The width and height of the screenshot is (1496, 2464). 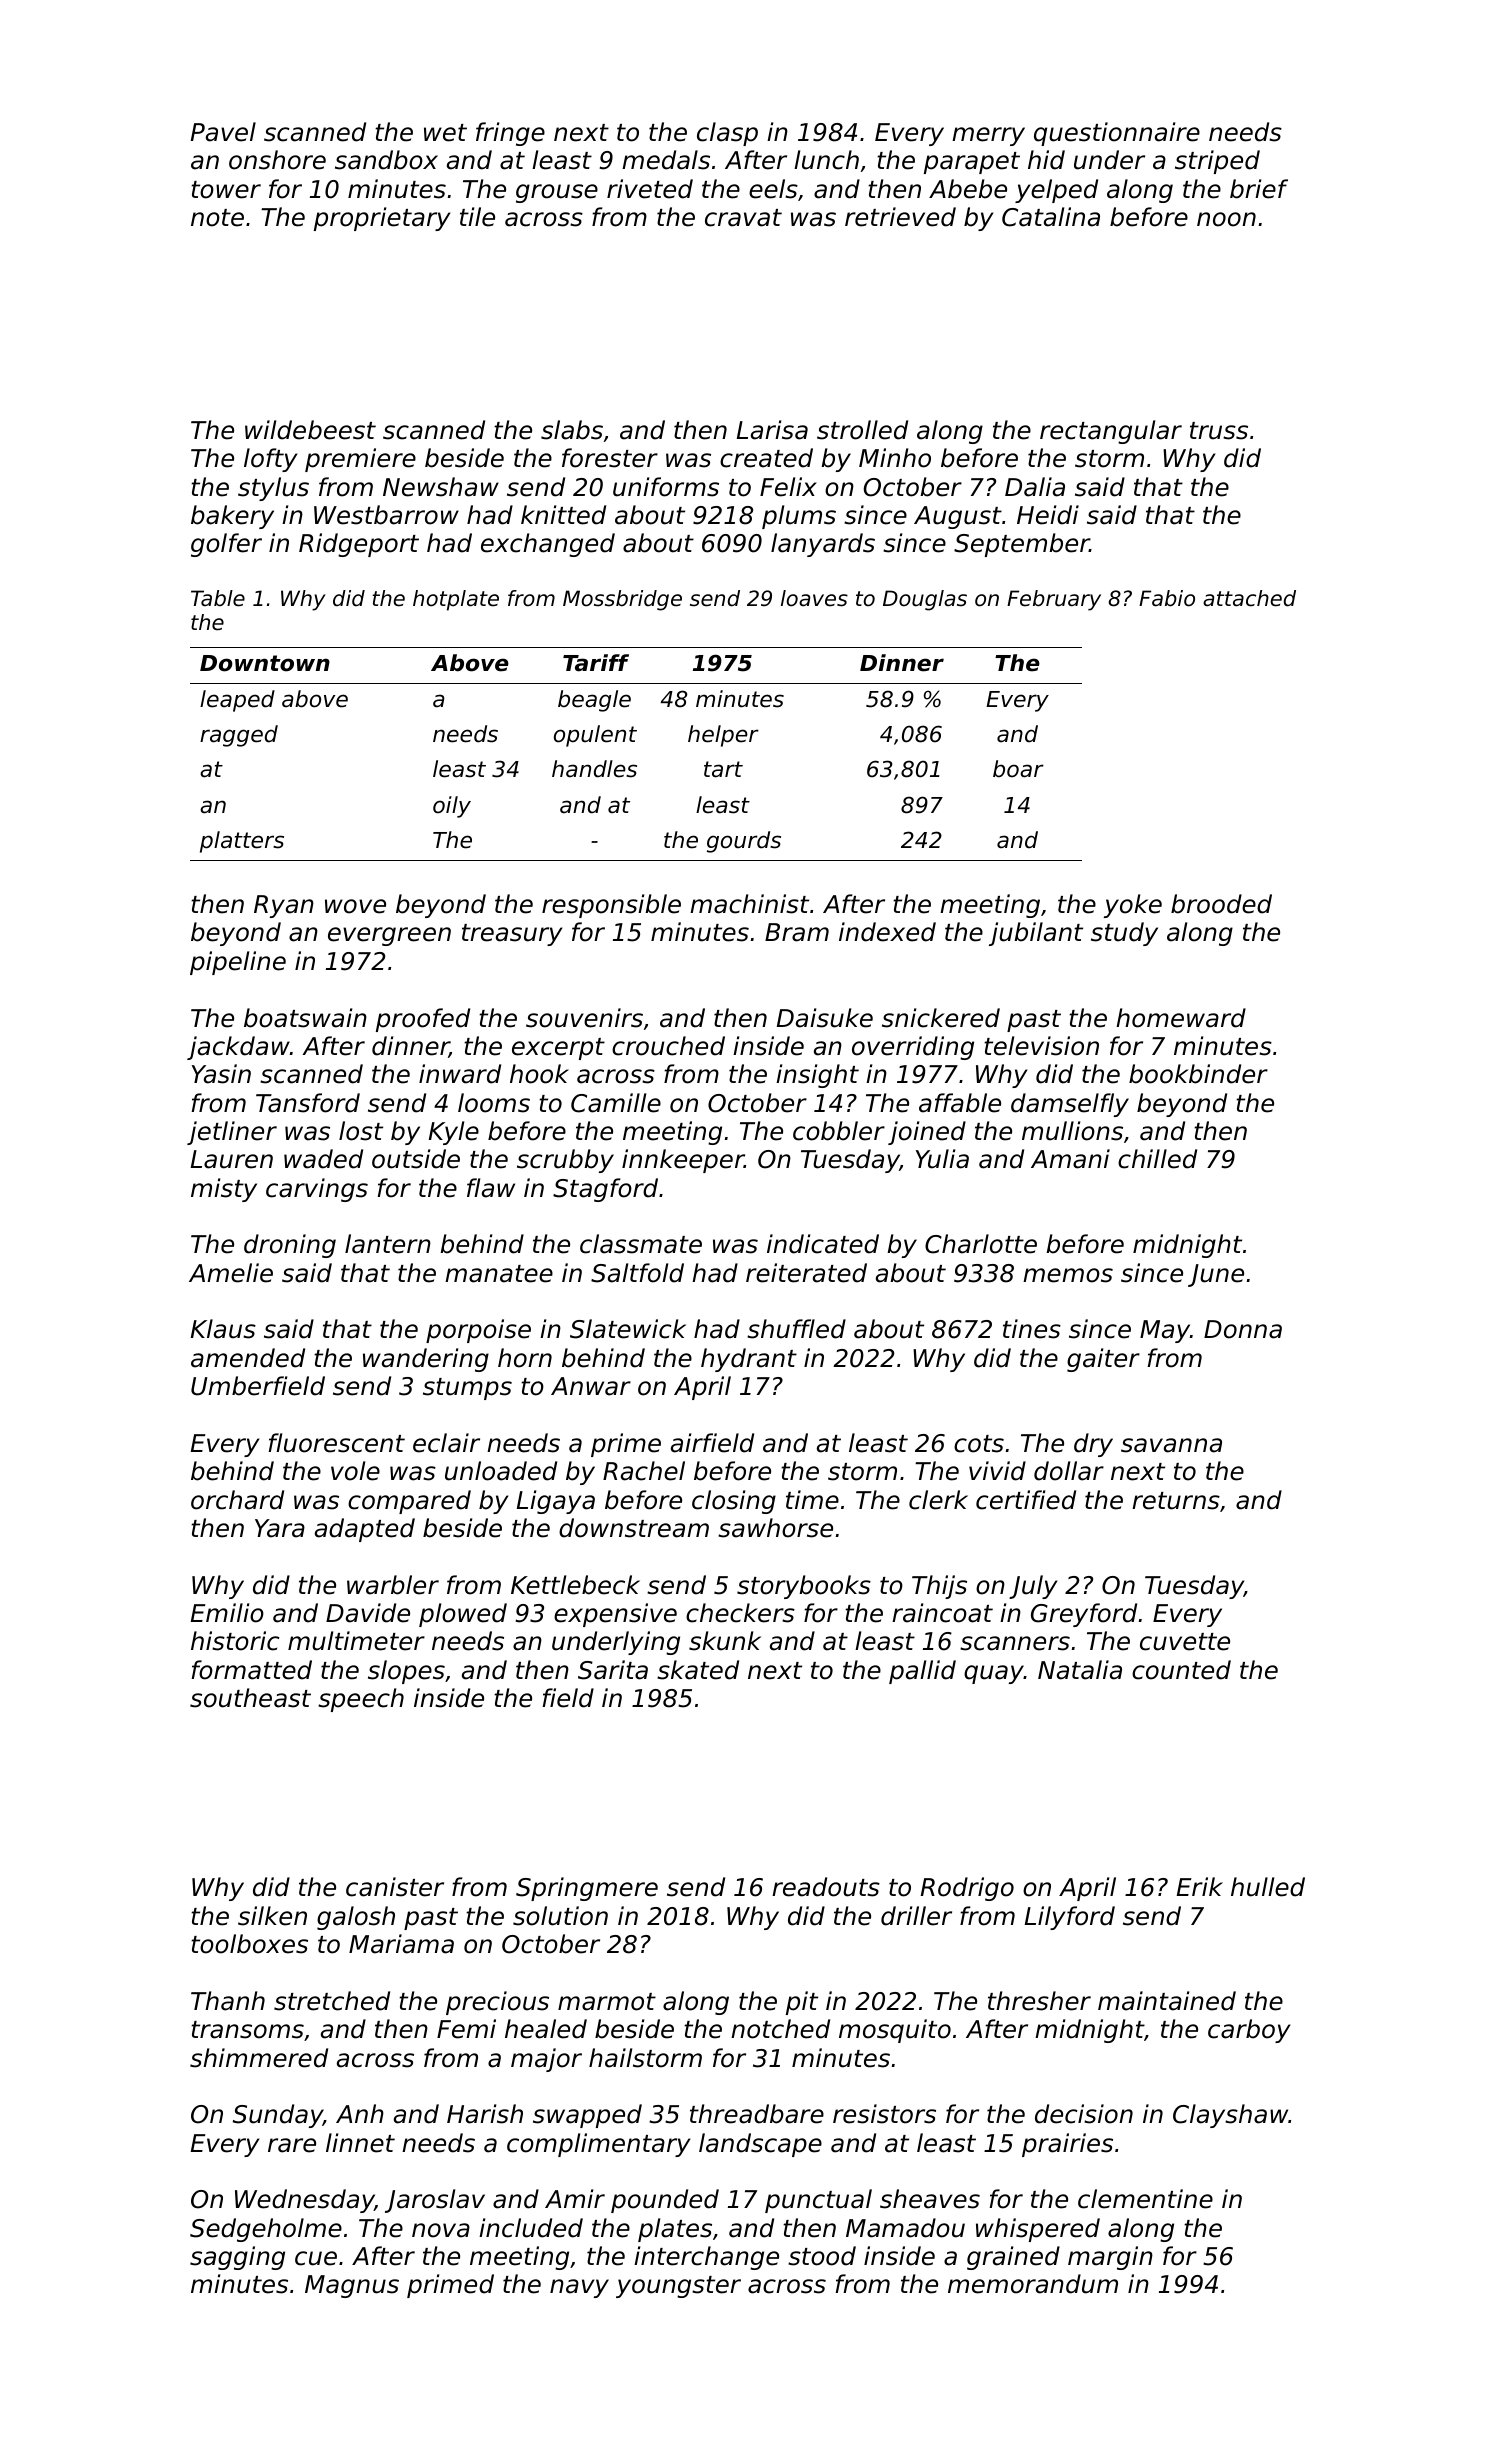 I want to click on sagging, so click(x=237, y=2258).
